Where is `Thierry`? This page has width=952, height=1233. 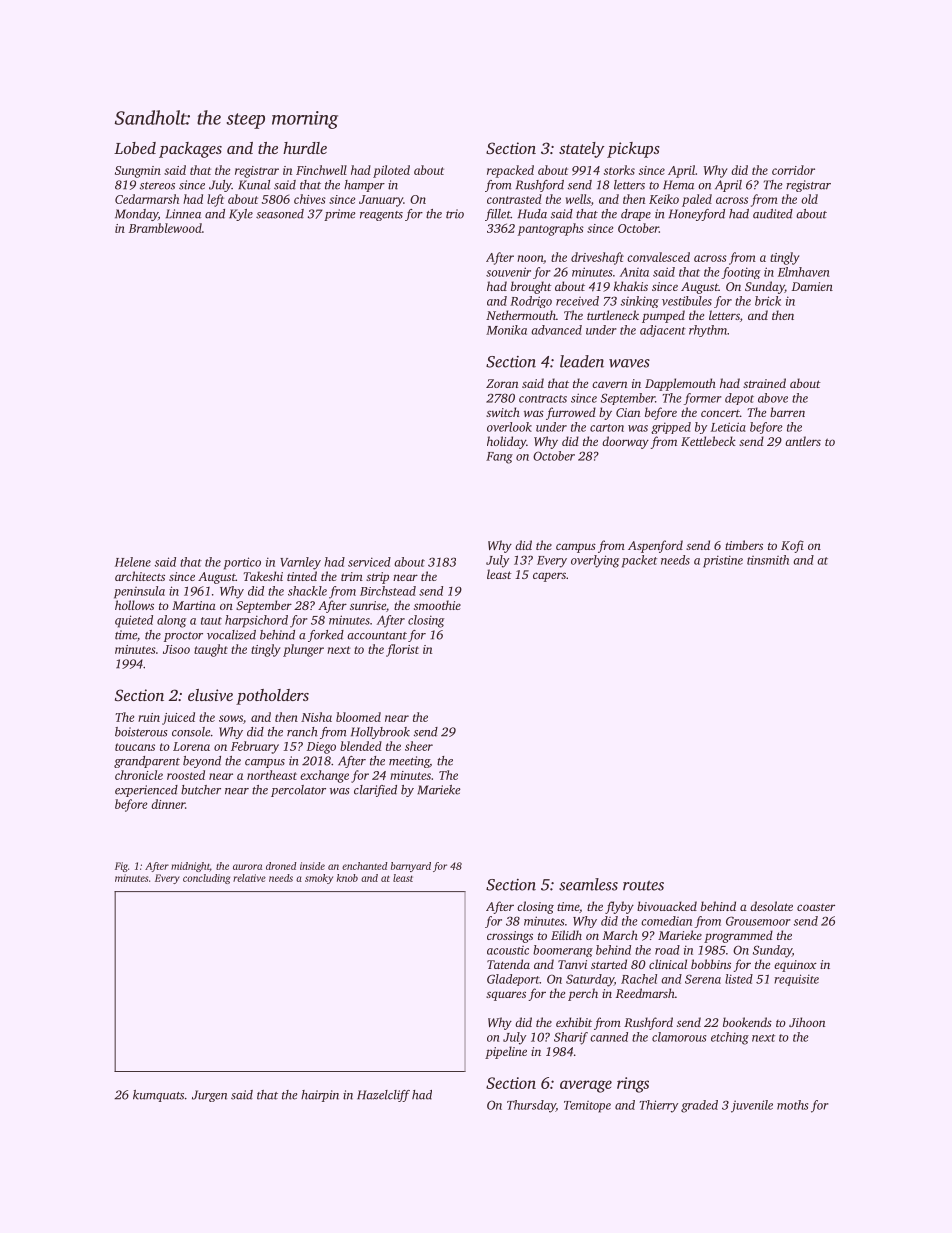
Thierry is located at coordinates (658, 1106).
